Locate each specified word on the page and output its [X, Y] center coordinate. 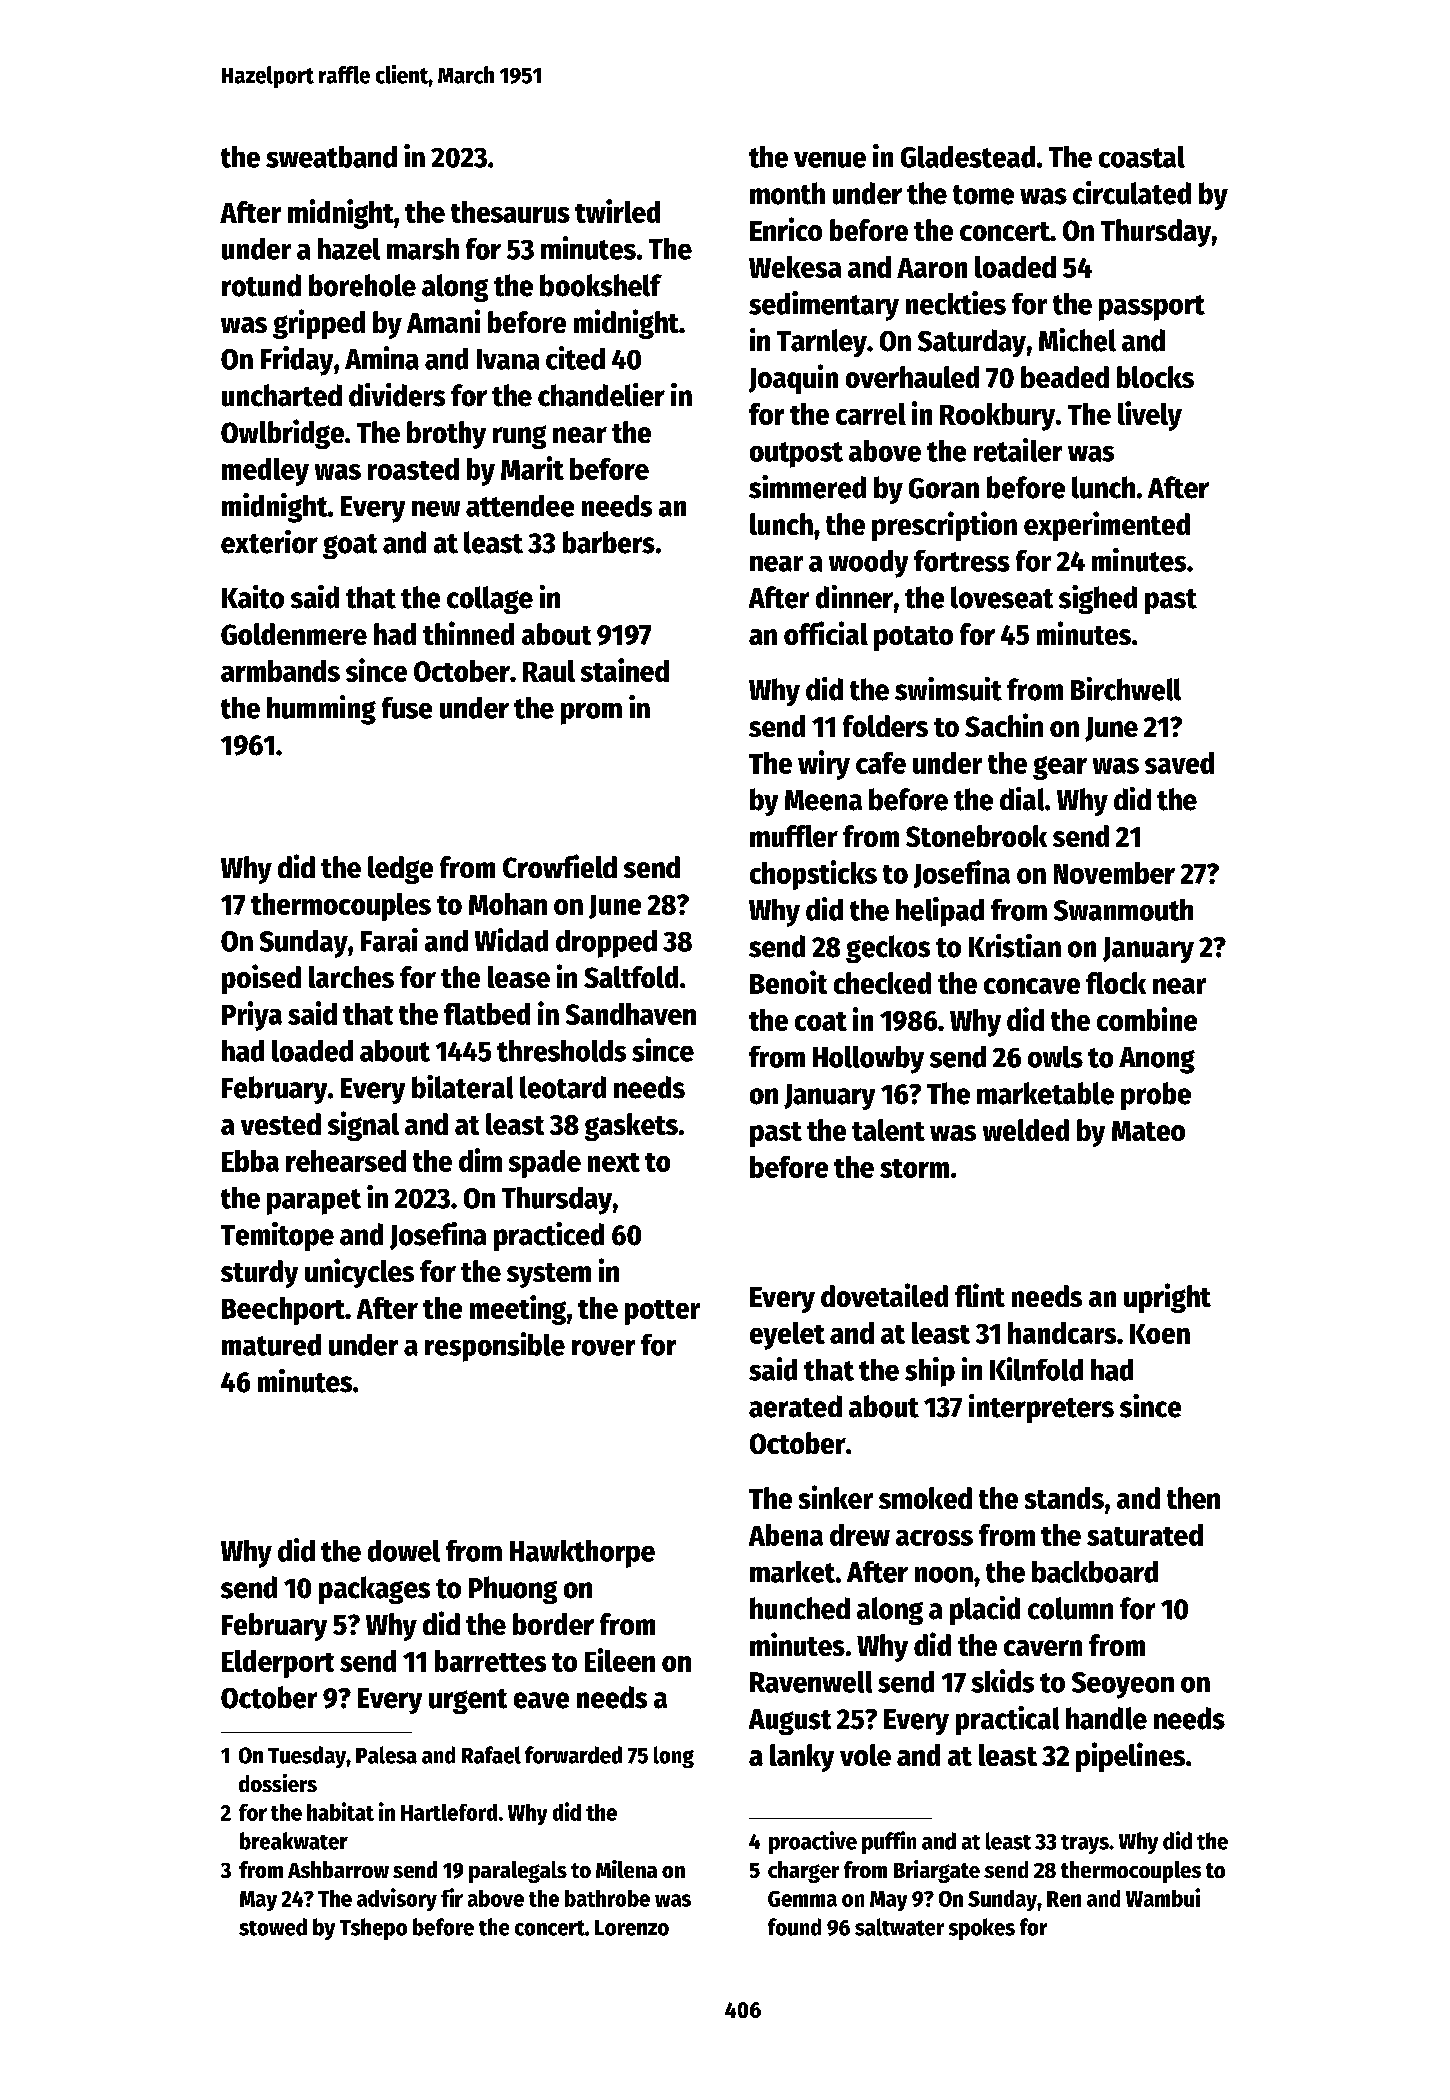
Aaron [932, 268]
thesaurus [510, 212]
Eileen [620, 1660]
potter [662, 1312]
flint [980, 1295]
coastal [1142, 157]
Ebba [250, 1161]
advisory [397, 1899]
